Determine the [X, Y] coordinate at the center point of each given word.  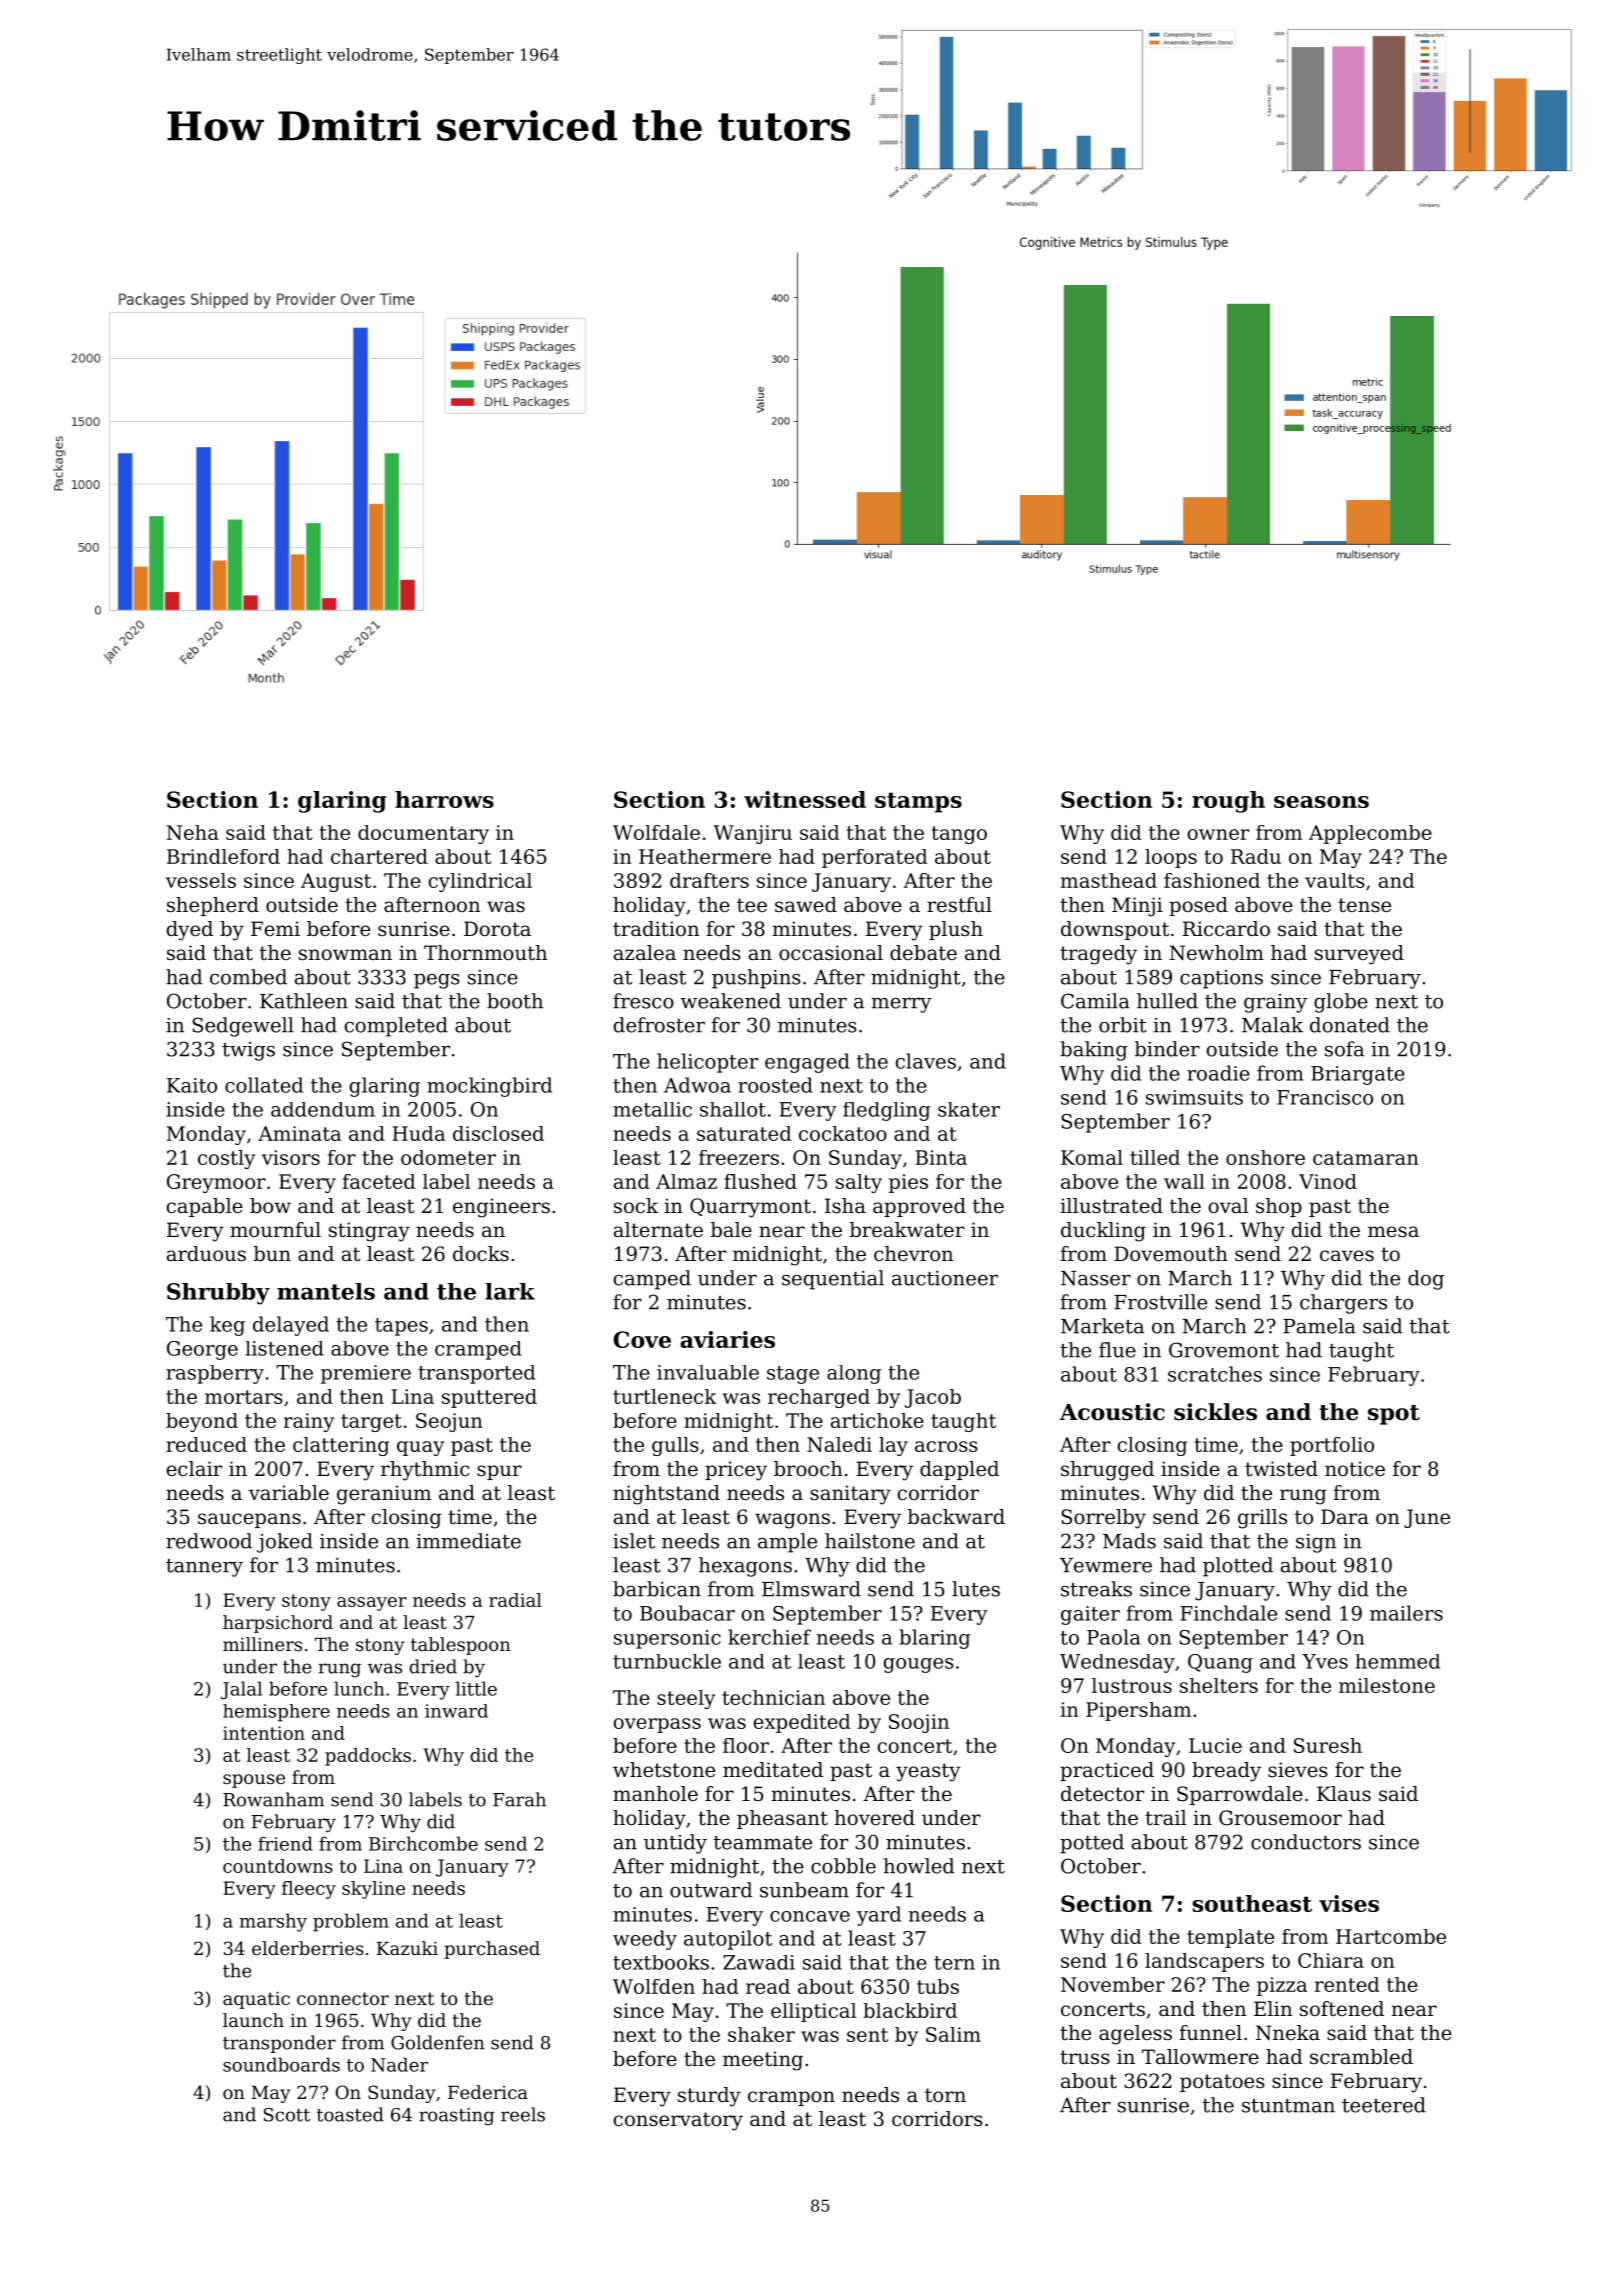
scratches [1215, 1374]
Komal [1092, 1157]
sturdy [709, 2097]
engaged [807, 1063]
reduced [206, 1444]
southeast [1252, 1903]
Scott [287, 2115]
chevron [913, 1254]
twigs [248, 1051]
